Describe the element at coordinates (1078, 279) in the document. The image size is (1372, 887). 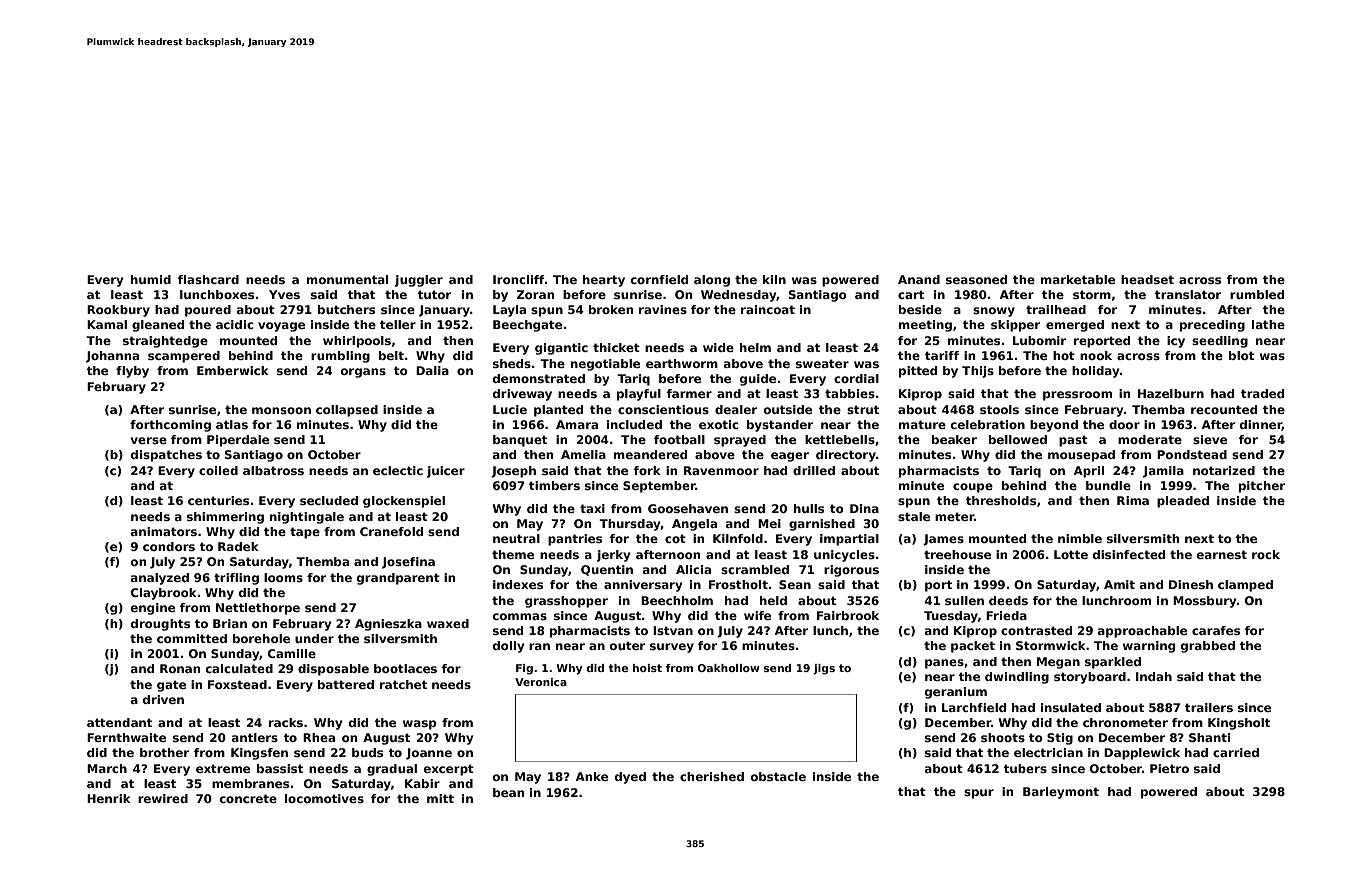
I see `marketable` at that location.
